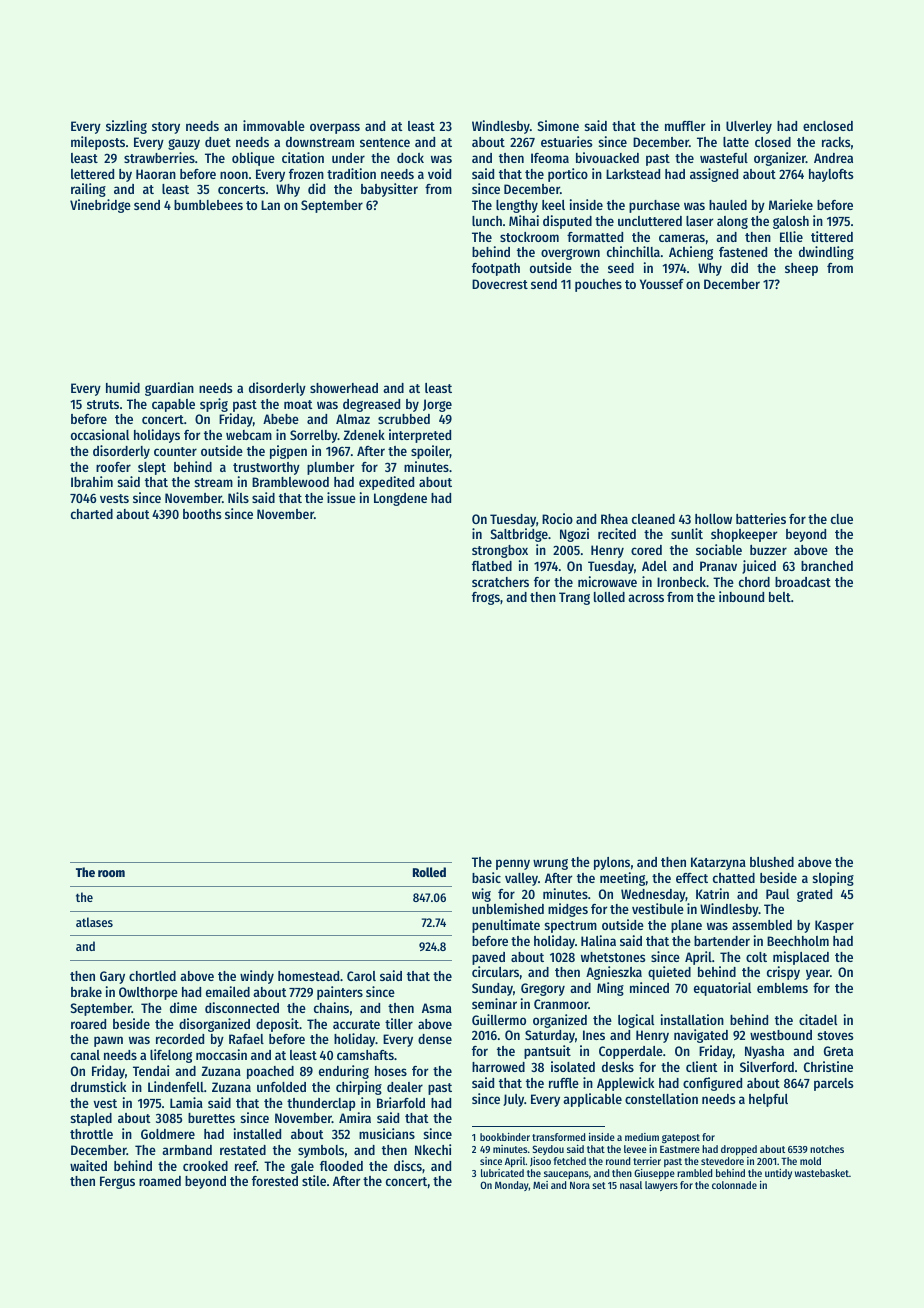 Image resolution: width=924 pixels, height=1308 pixels. Describe the element at coordinates (566, 141) in the image. I see `estuaries` at that location.
